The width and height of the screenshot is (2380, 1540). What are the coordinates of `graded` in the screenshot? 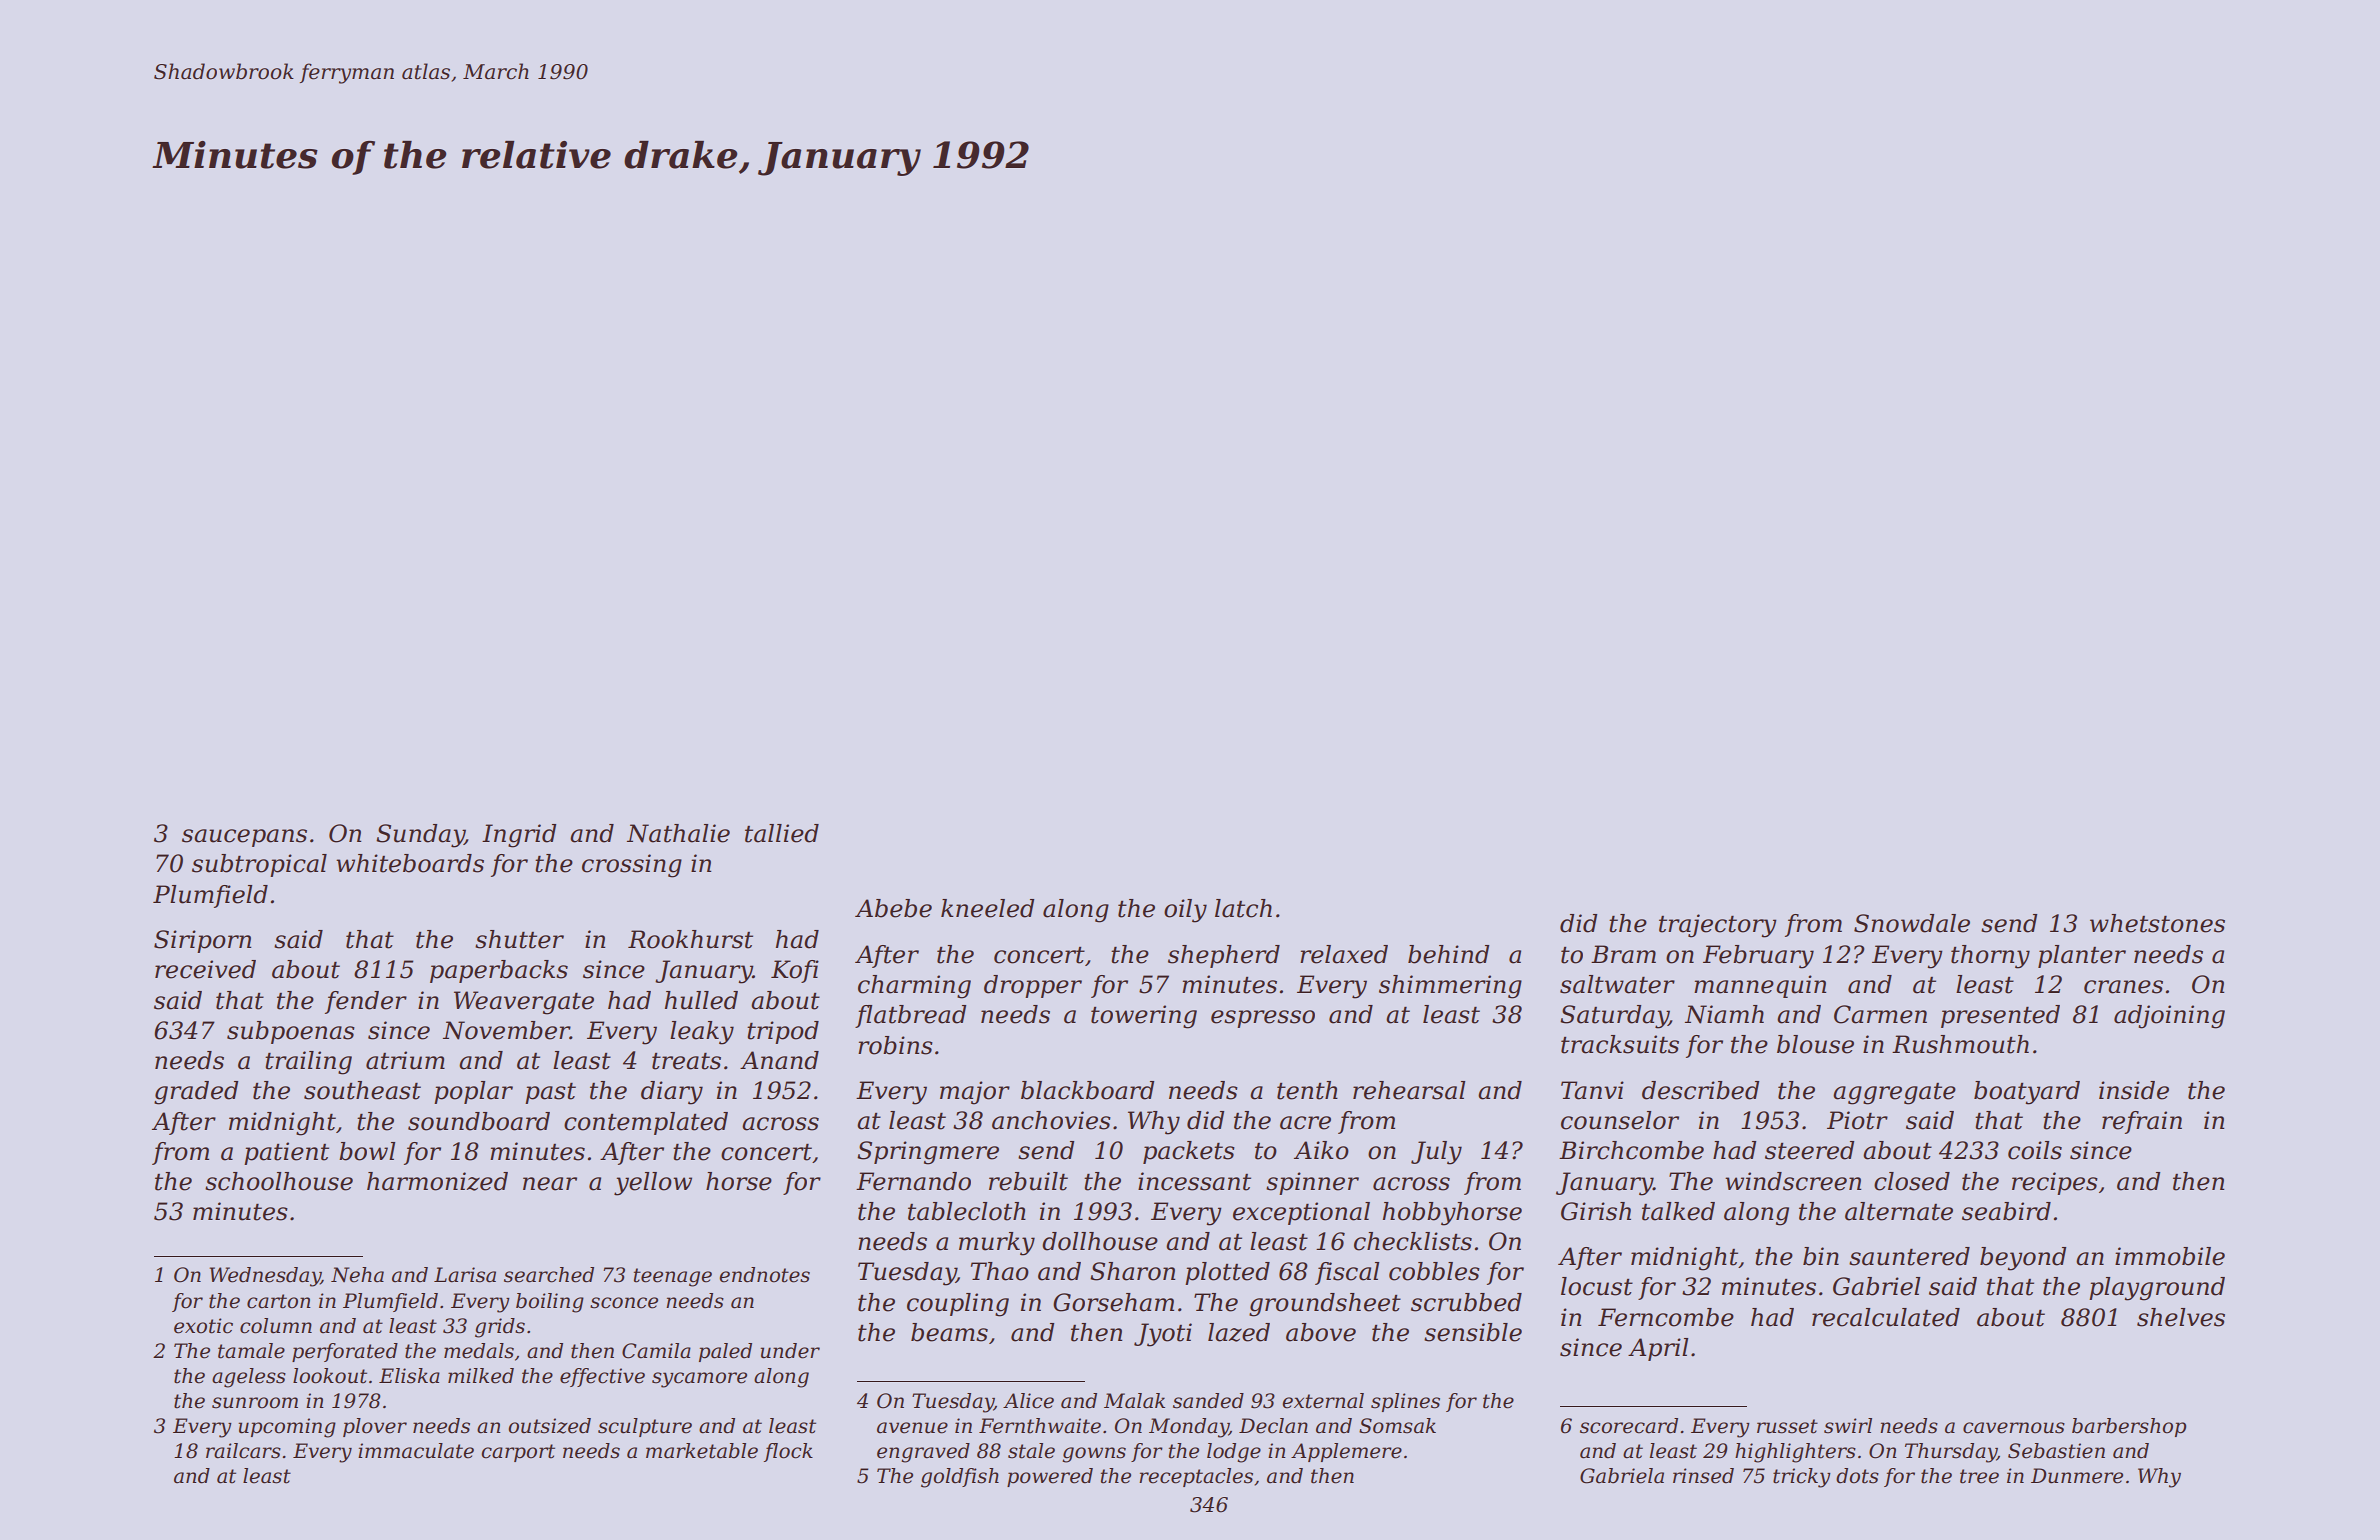 It's located at (196, 1093).
